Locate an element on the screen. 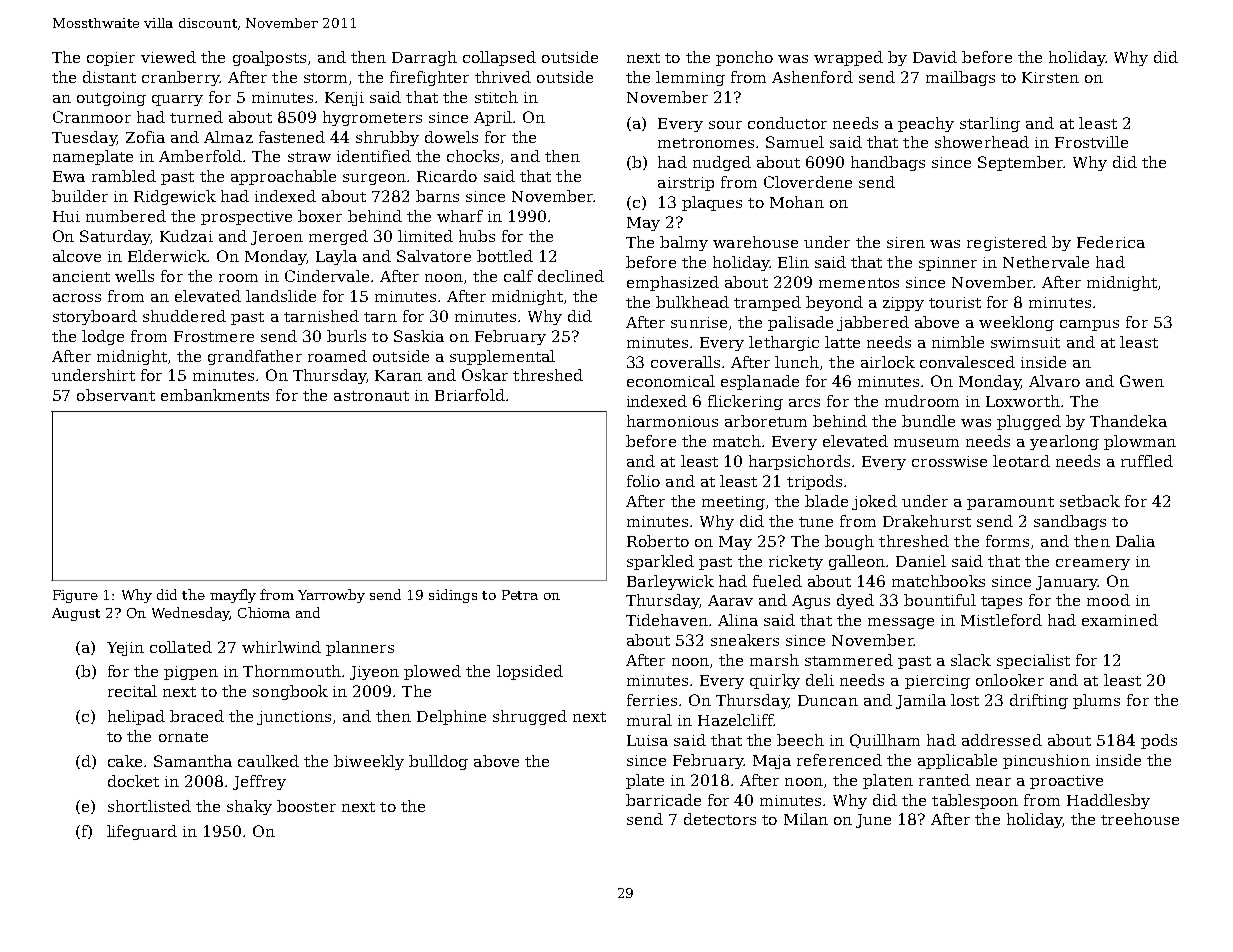 The image size is (1233, 952). Delphine is located at coordinates (451, 717).
